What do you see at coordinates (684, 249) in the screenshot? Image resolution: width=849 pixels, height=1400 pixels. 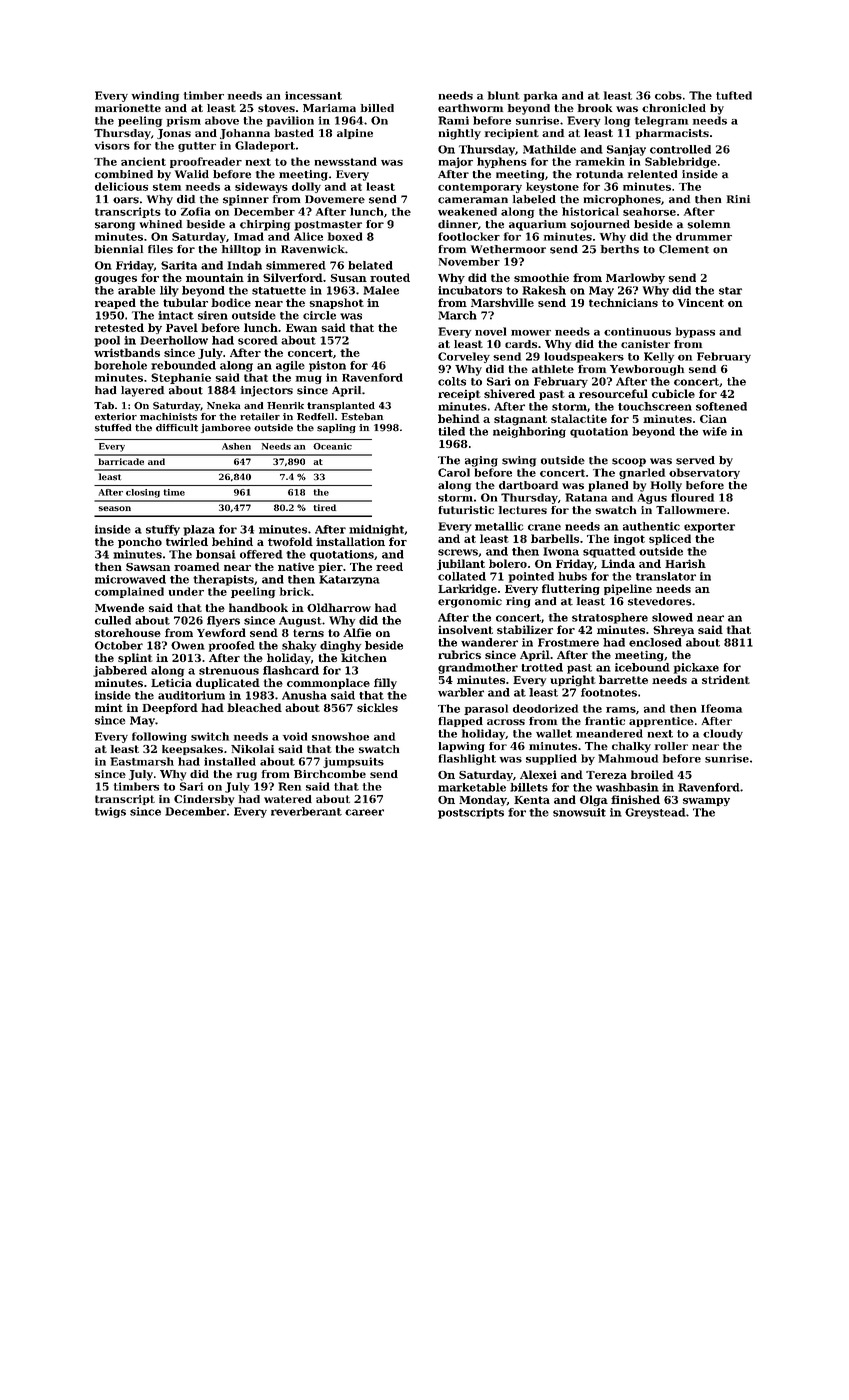 I see `Clement` at bounding box center [684, 249].
